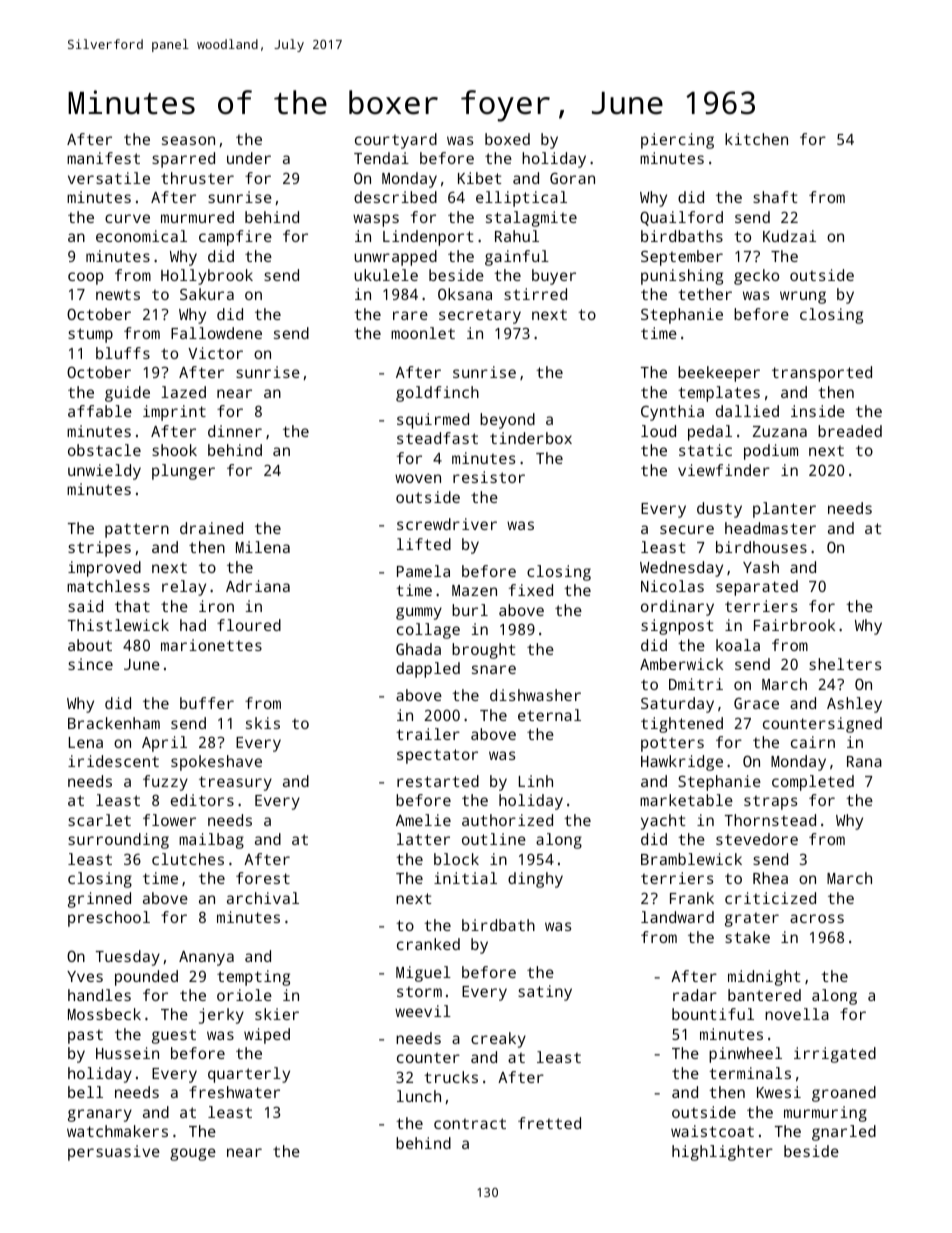 The width and height of the screenshot is (952, 1233). I want to click on season, so click(188, 140).
